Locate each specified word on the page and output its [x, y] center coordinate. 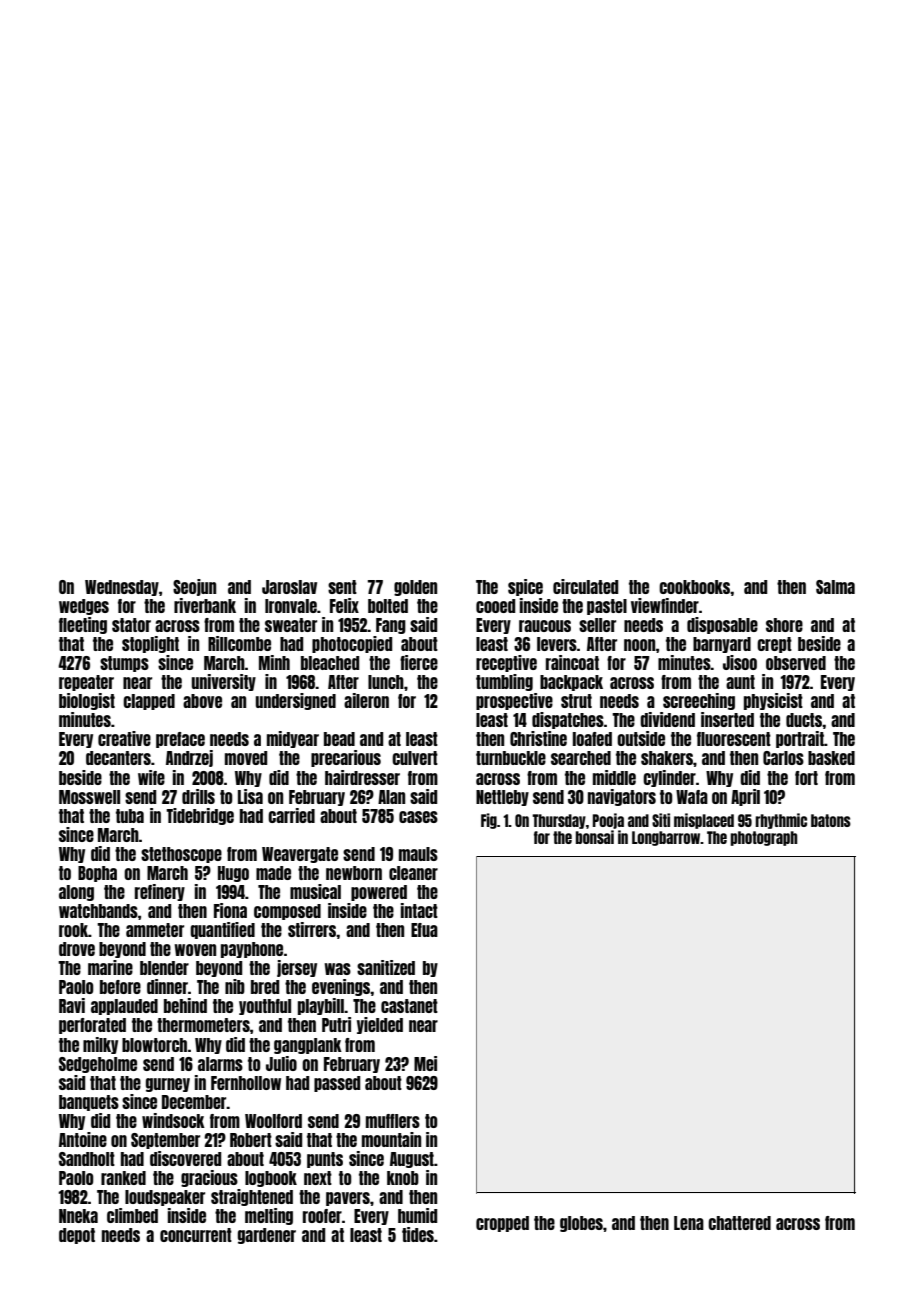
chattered [739, 1223]
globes [581, 1224]
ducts [804, 720]
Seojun [194, 587]
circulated [585, 586]
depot [77, 1236]
